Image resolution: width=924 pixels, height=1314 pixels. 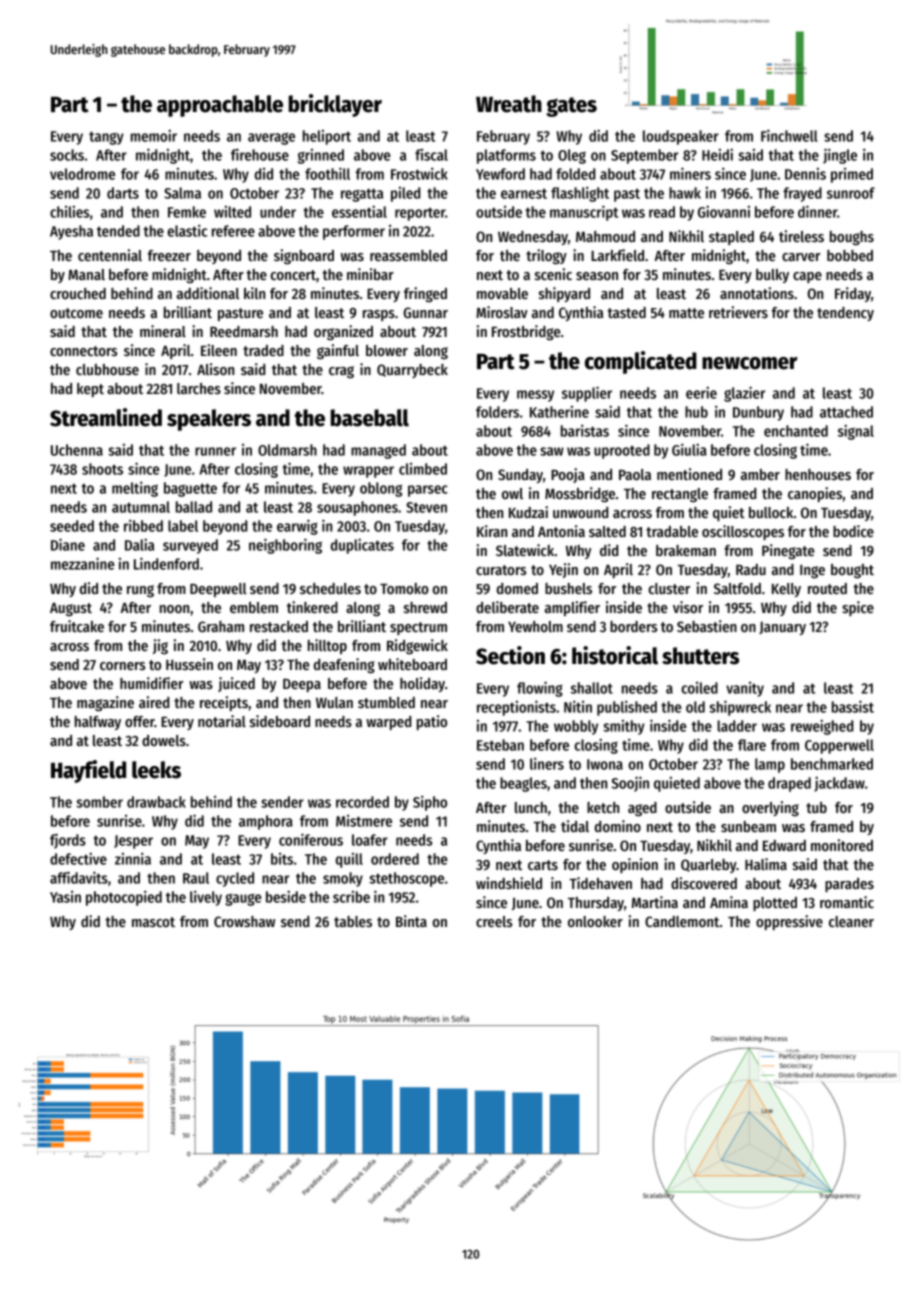 What do you see at coordinates (580, 194) in the screenshot?
I see `flashlight` at bounding box center [580, 194].
